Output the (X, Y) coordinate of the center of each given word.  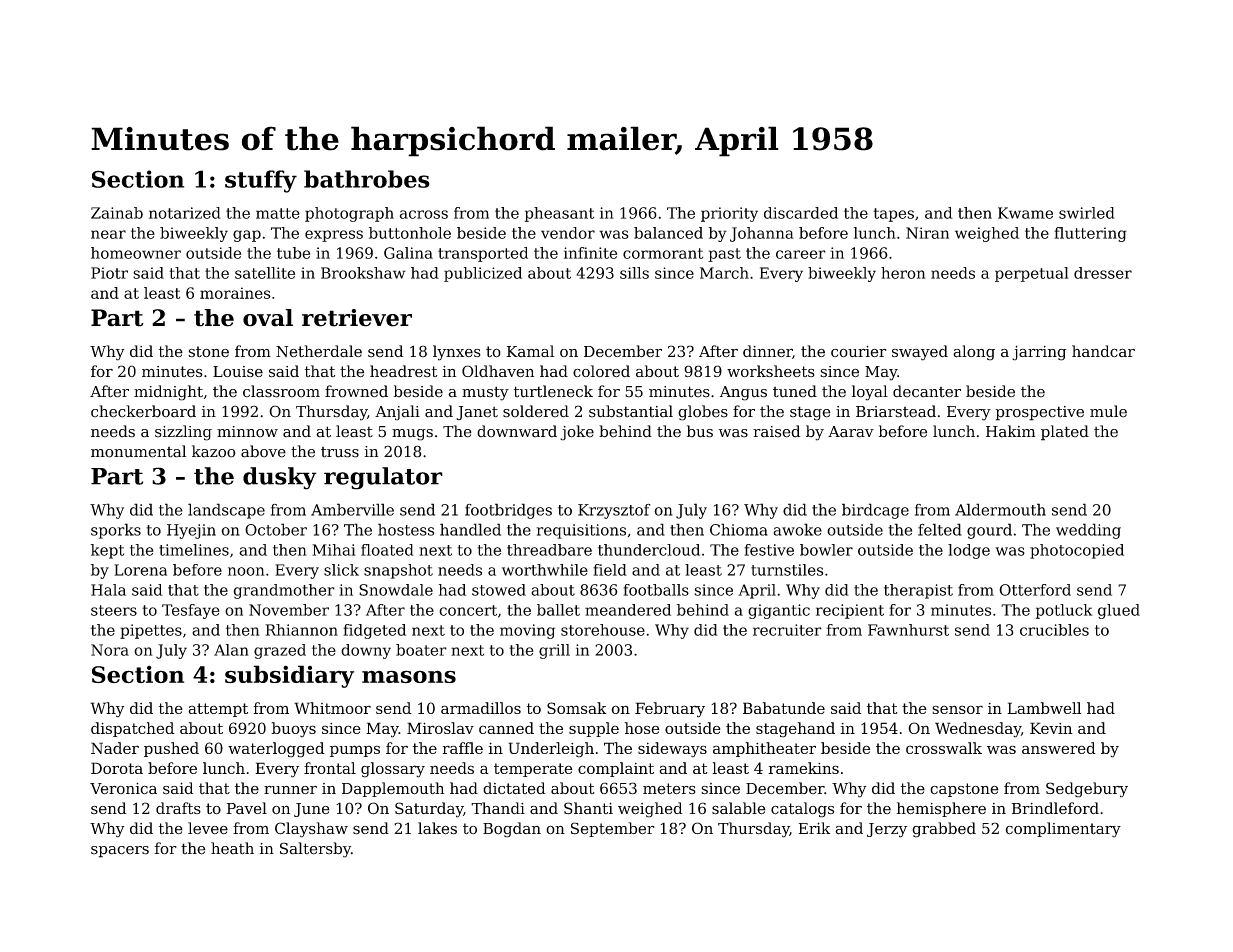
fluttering (1090, 234)
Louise (238, 372)
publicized (483, 274)
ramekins (803, 768)
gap (247, 236)
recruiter (787, 630)
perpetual (1032, 274)
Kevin (1051, 728)
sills (634, 273)
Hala (108, 590)
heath (232, 848)
